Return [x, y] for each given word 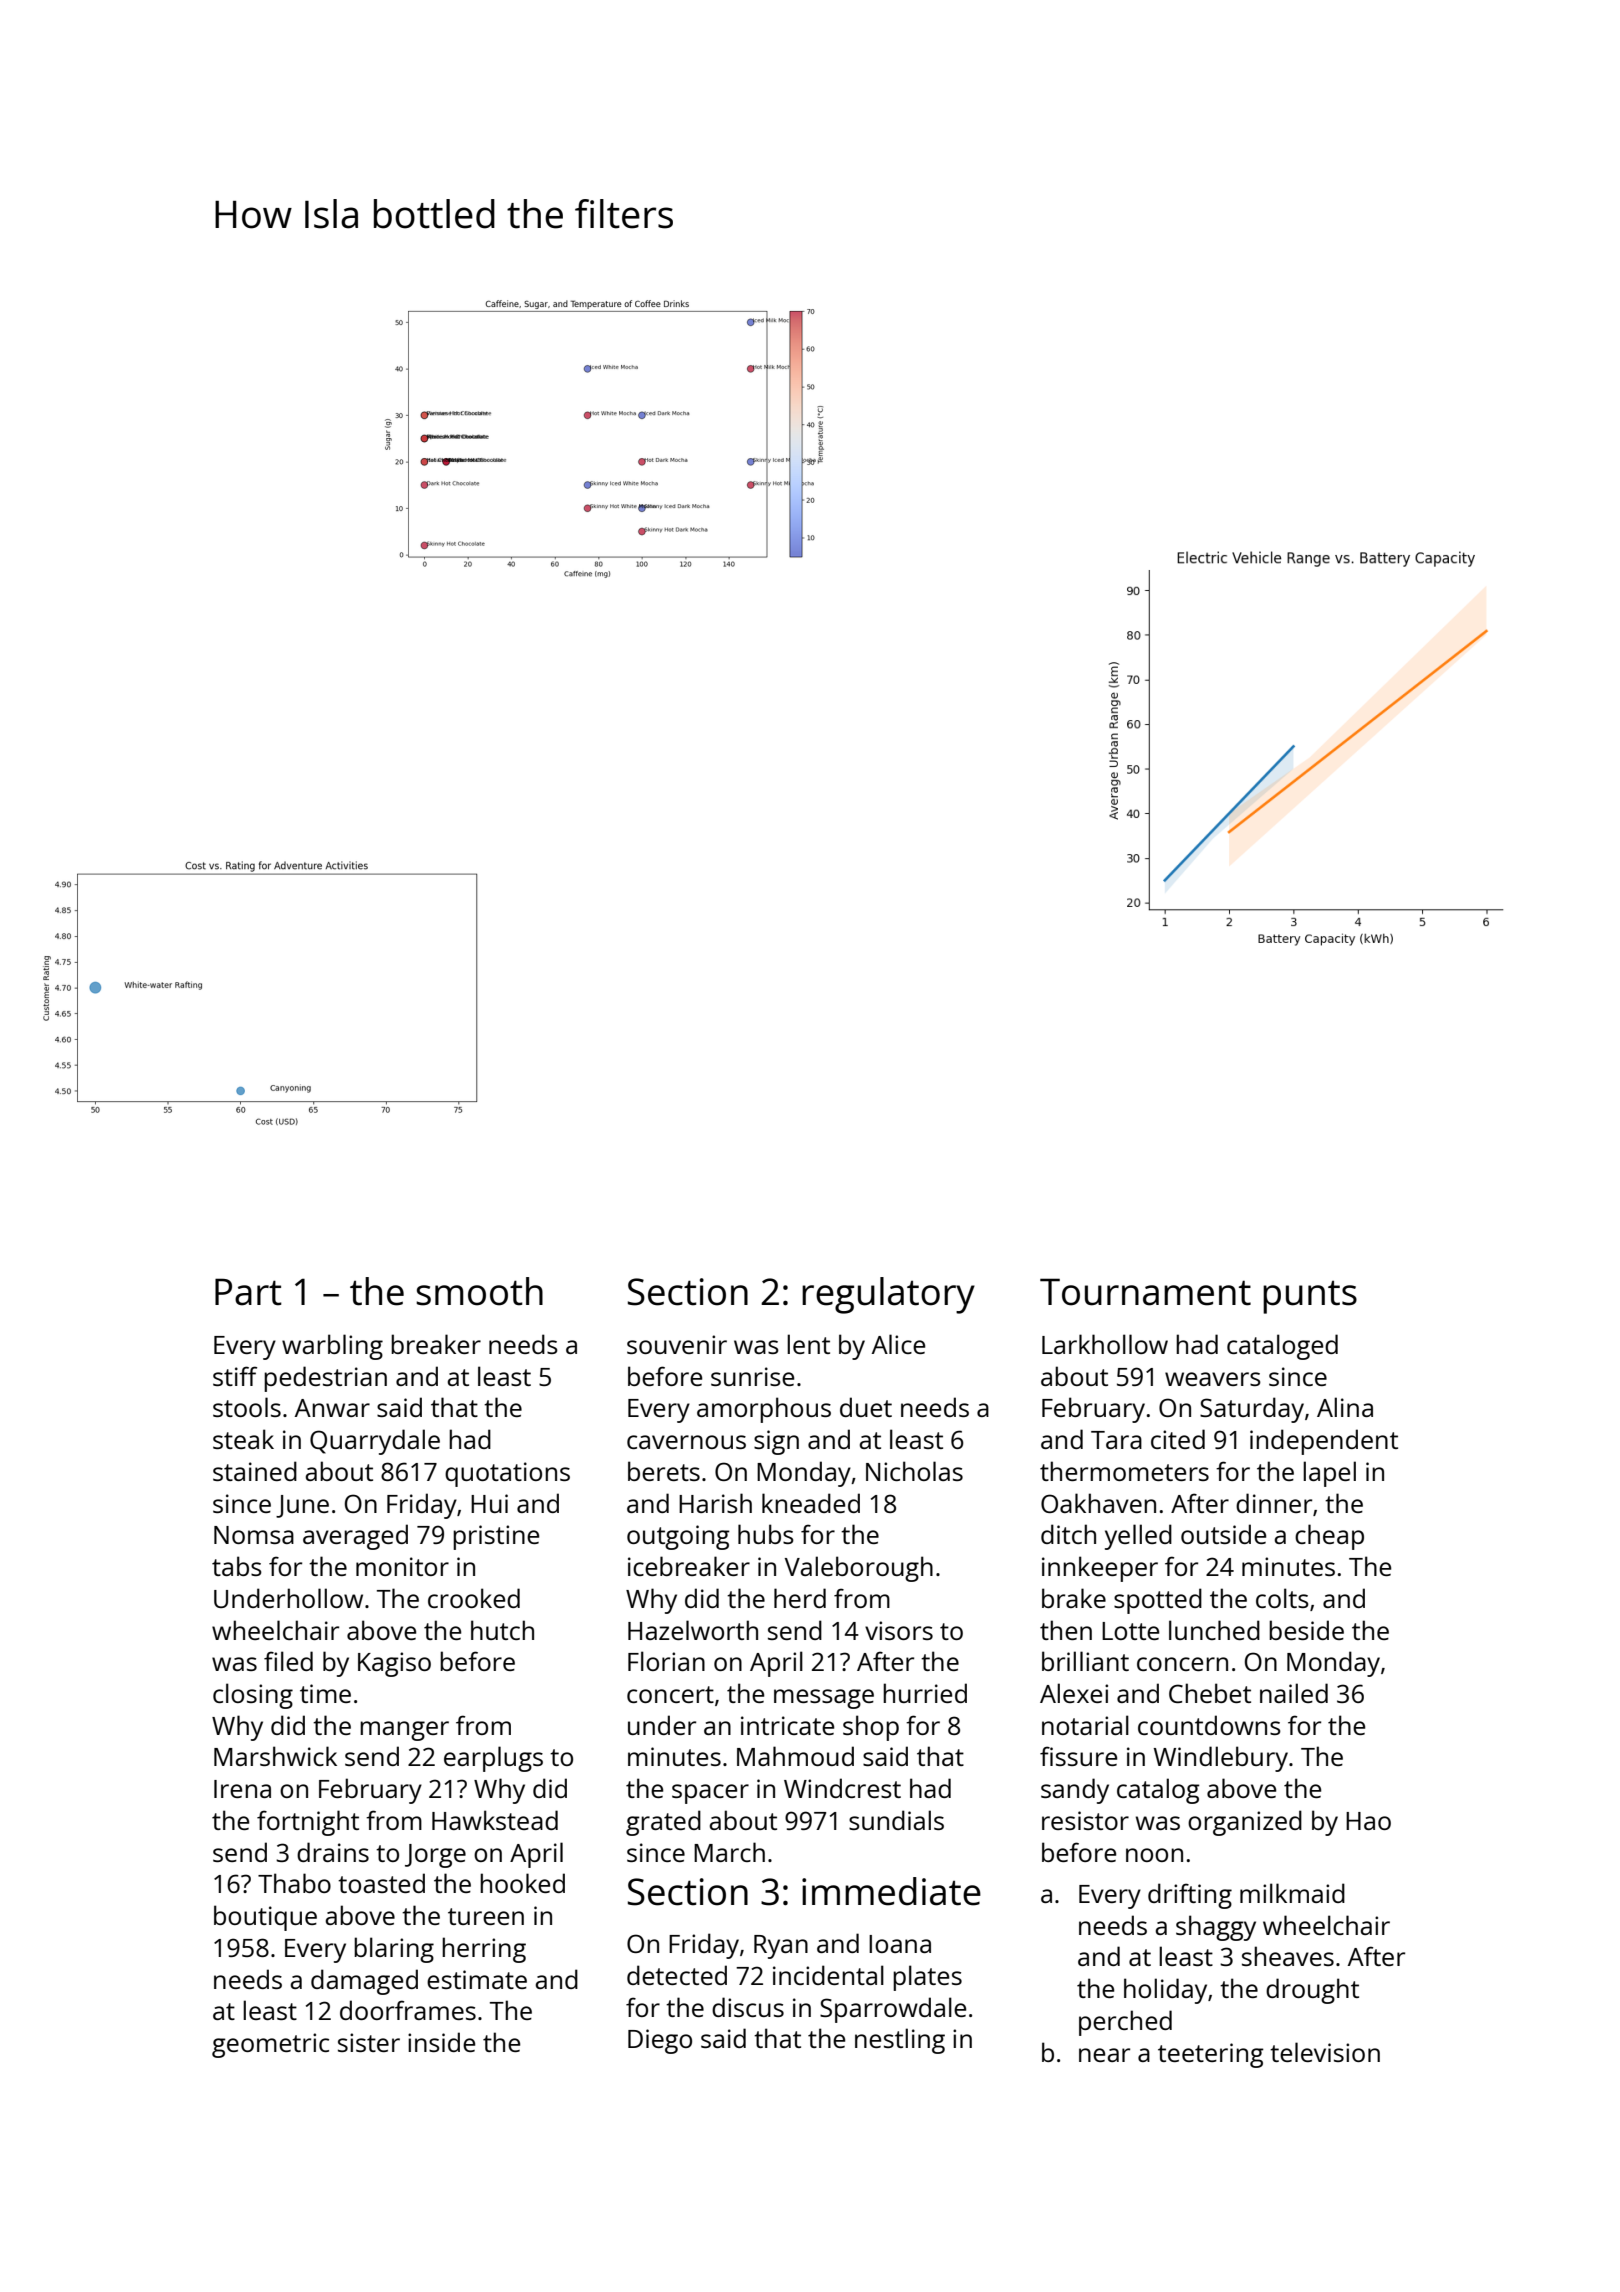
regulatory [888, 1295]
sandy [1075, 1791]
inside [441, 2042]
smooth [479, 1291]
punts [1310, 1297]
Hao [1368, 1821]
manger [404, 1731]
